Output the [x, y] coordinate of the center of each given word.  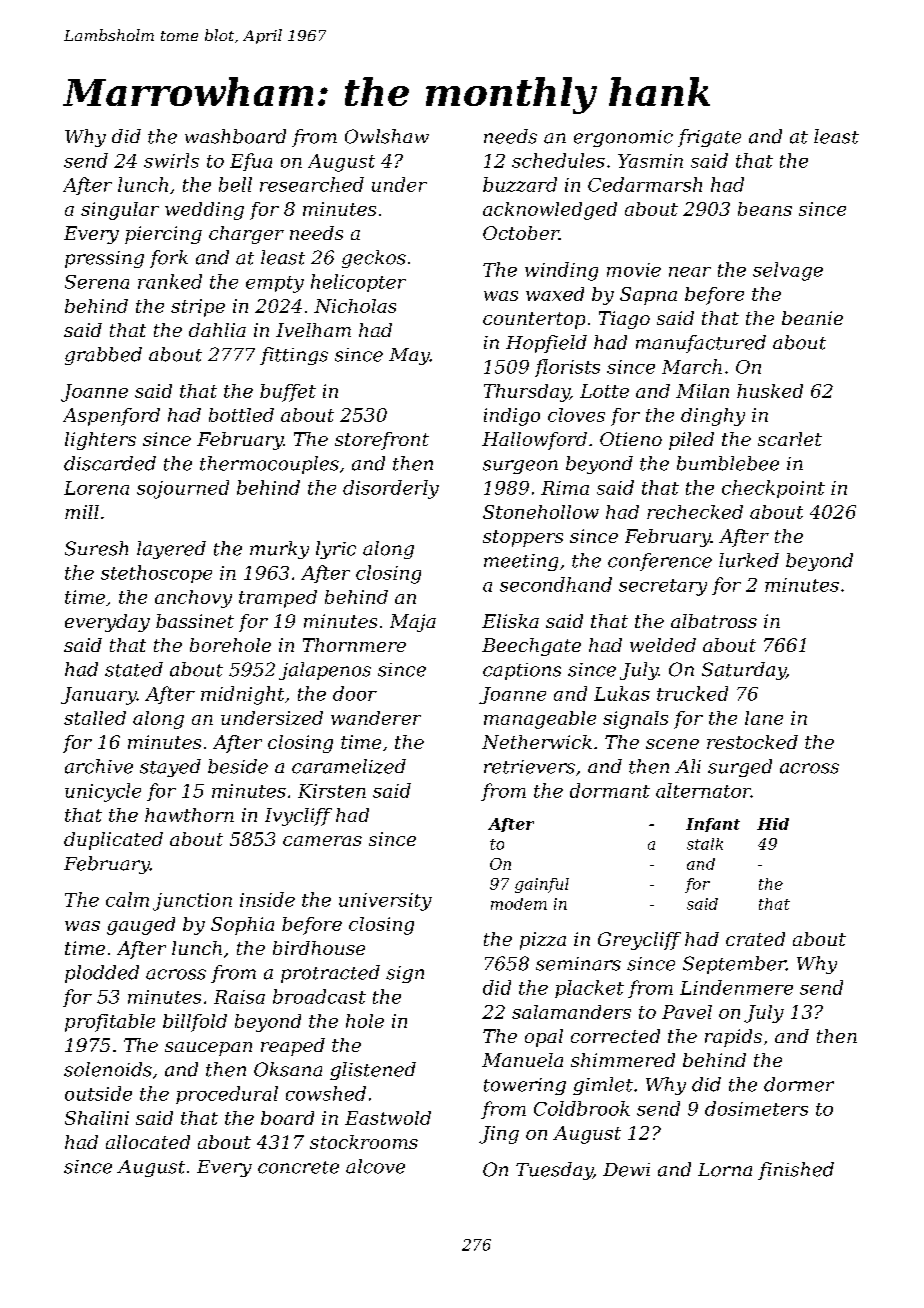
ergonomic [623, 138]
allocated [148, 1142]
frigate [709, 138]
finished [796, 1171]
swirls [171, 160]
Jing [499, 1135]
